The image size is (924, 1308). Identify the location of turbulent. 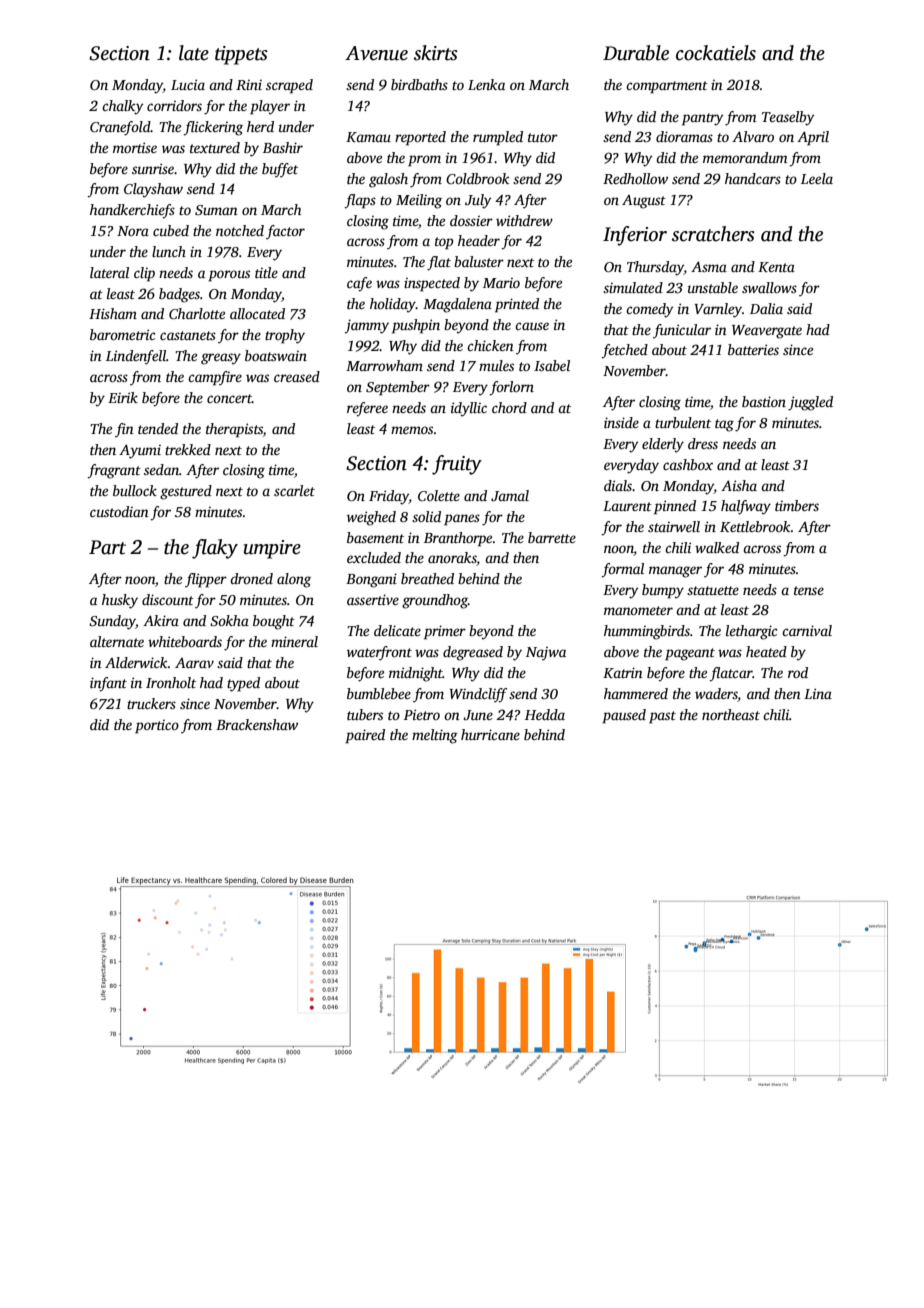
(683, 422).
